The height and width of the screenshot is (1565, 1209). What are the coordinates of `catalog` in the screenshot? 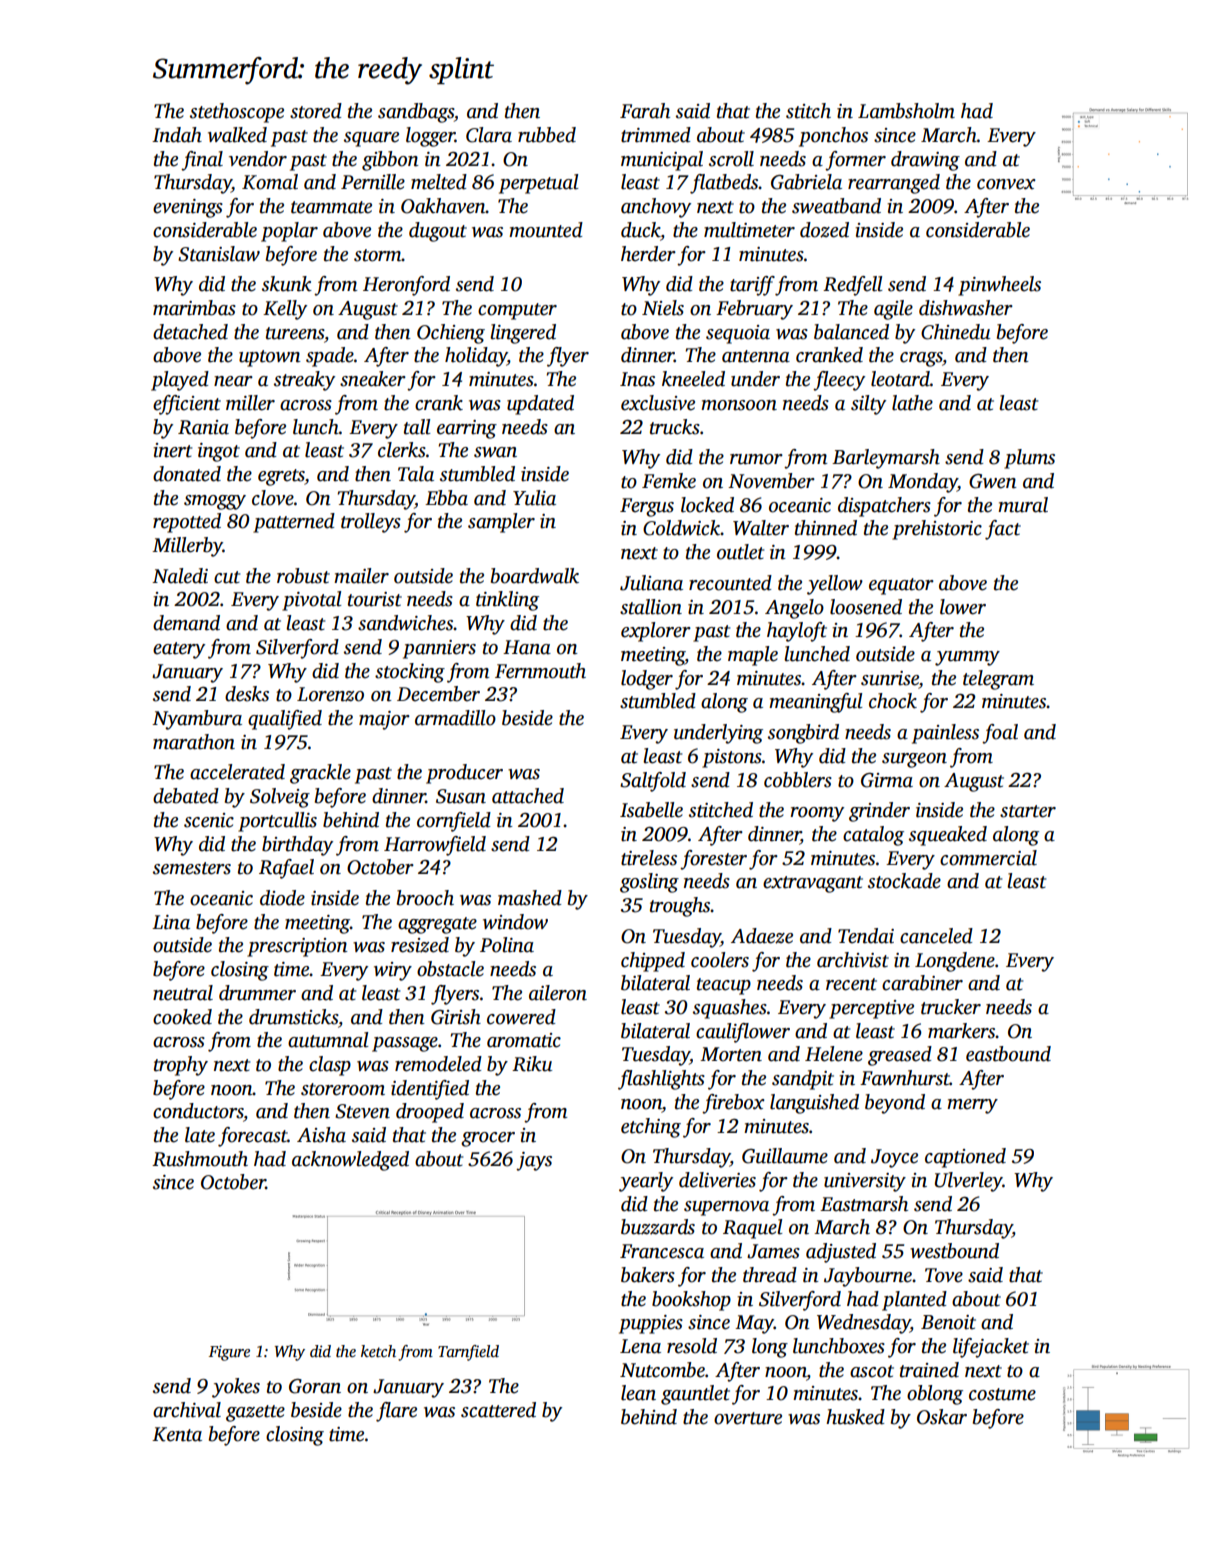 It's located at (873, 836).
